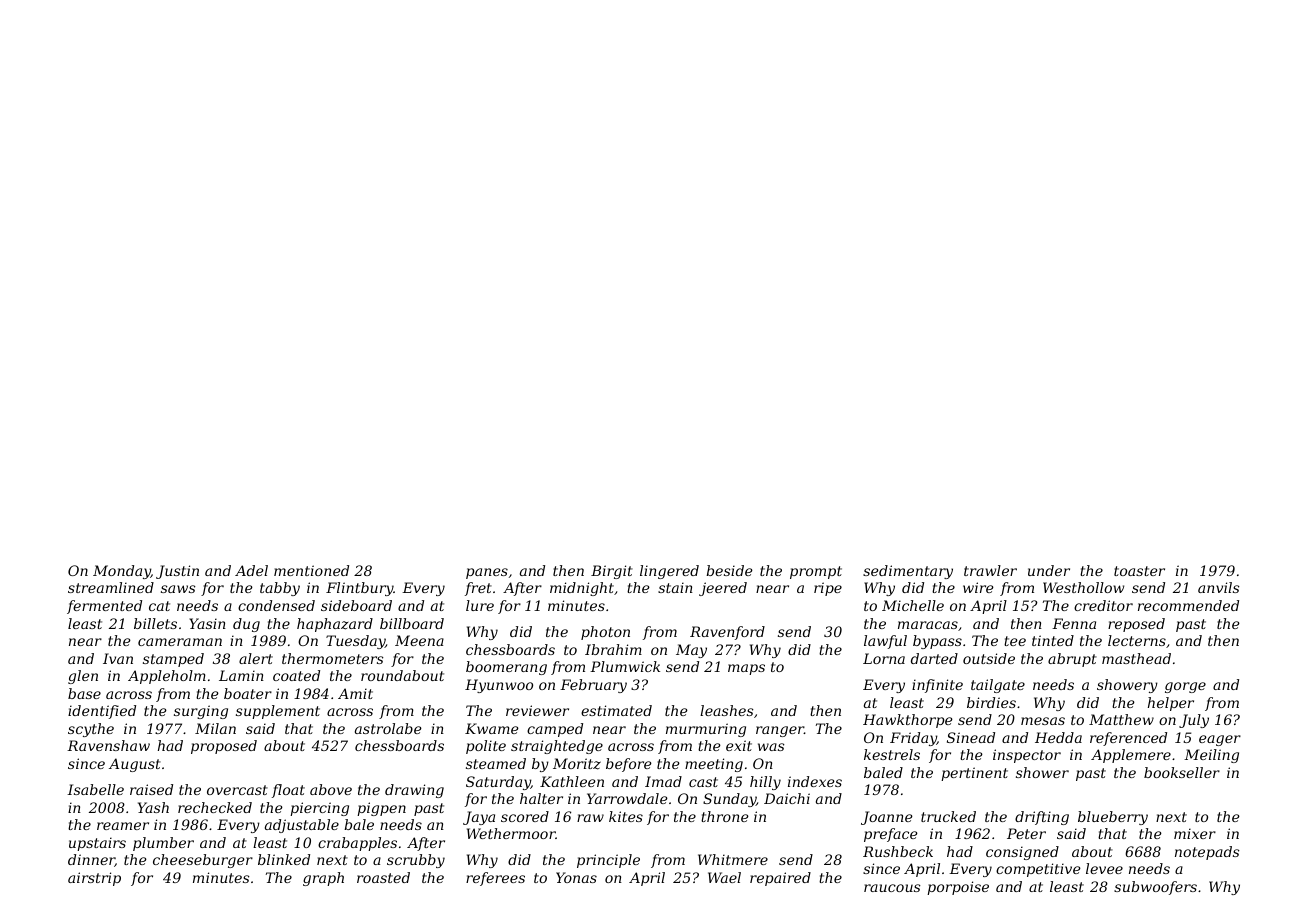 Image resolution: width=1308 pixels, height=924 pixels. What do you see at coordinates (1194, 721) in the page?
I see `July` at bounding box center [1194, 721].
